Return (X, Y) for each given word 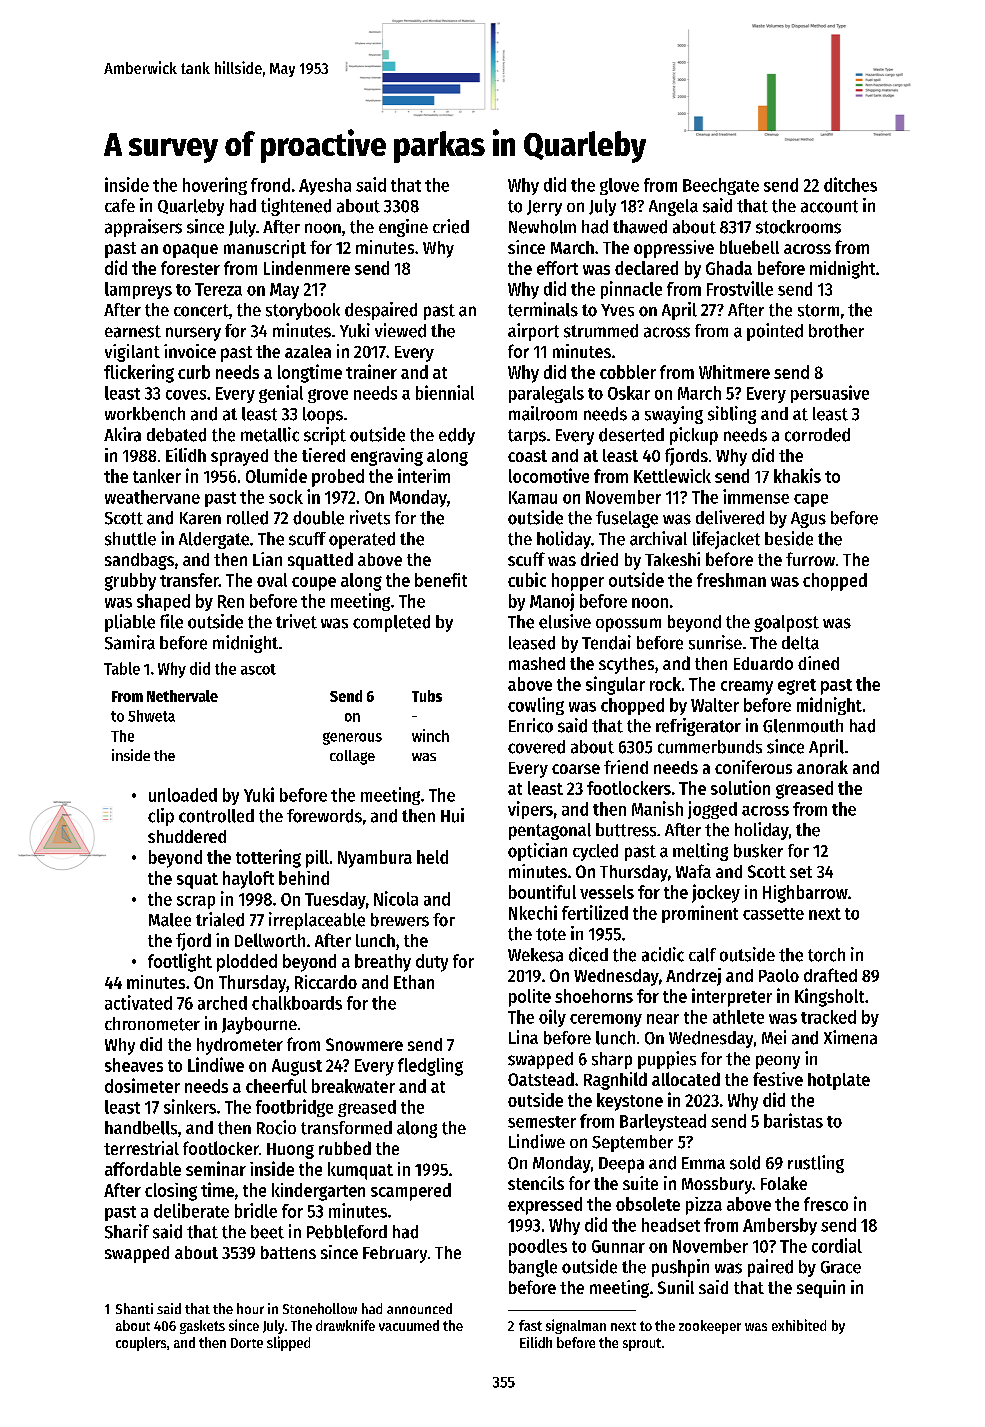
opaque (190, 251)
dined (818, 663)
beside (789, 538)
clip (161, 817)
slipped (288, 1343)
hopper (578, 582)
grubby (130, 582)
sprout (642, 1344)
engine (403, 228)
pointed (775, 332)
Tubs (427, 696)
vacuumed (409, 1325)
